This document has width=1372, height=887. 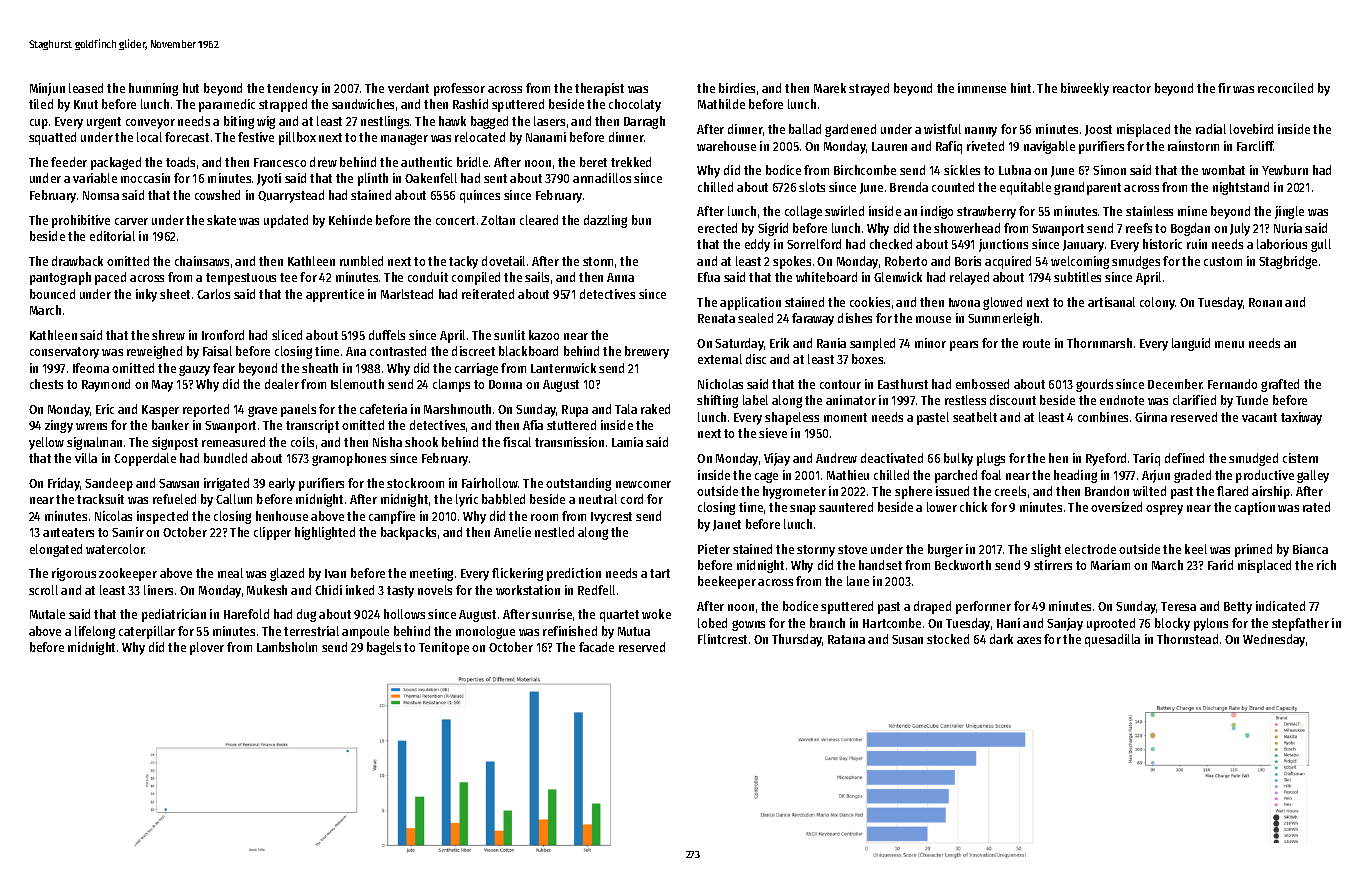 I want to click on lifelong, so click(x=95, y=632).
